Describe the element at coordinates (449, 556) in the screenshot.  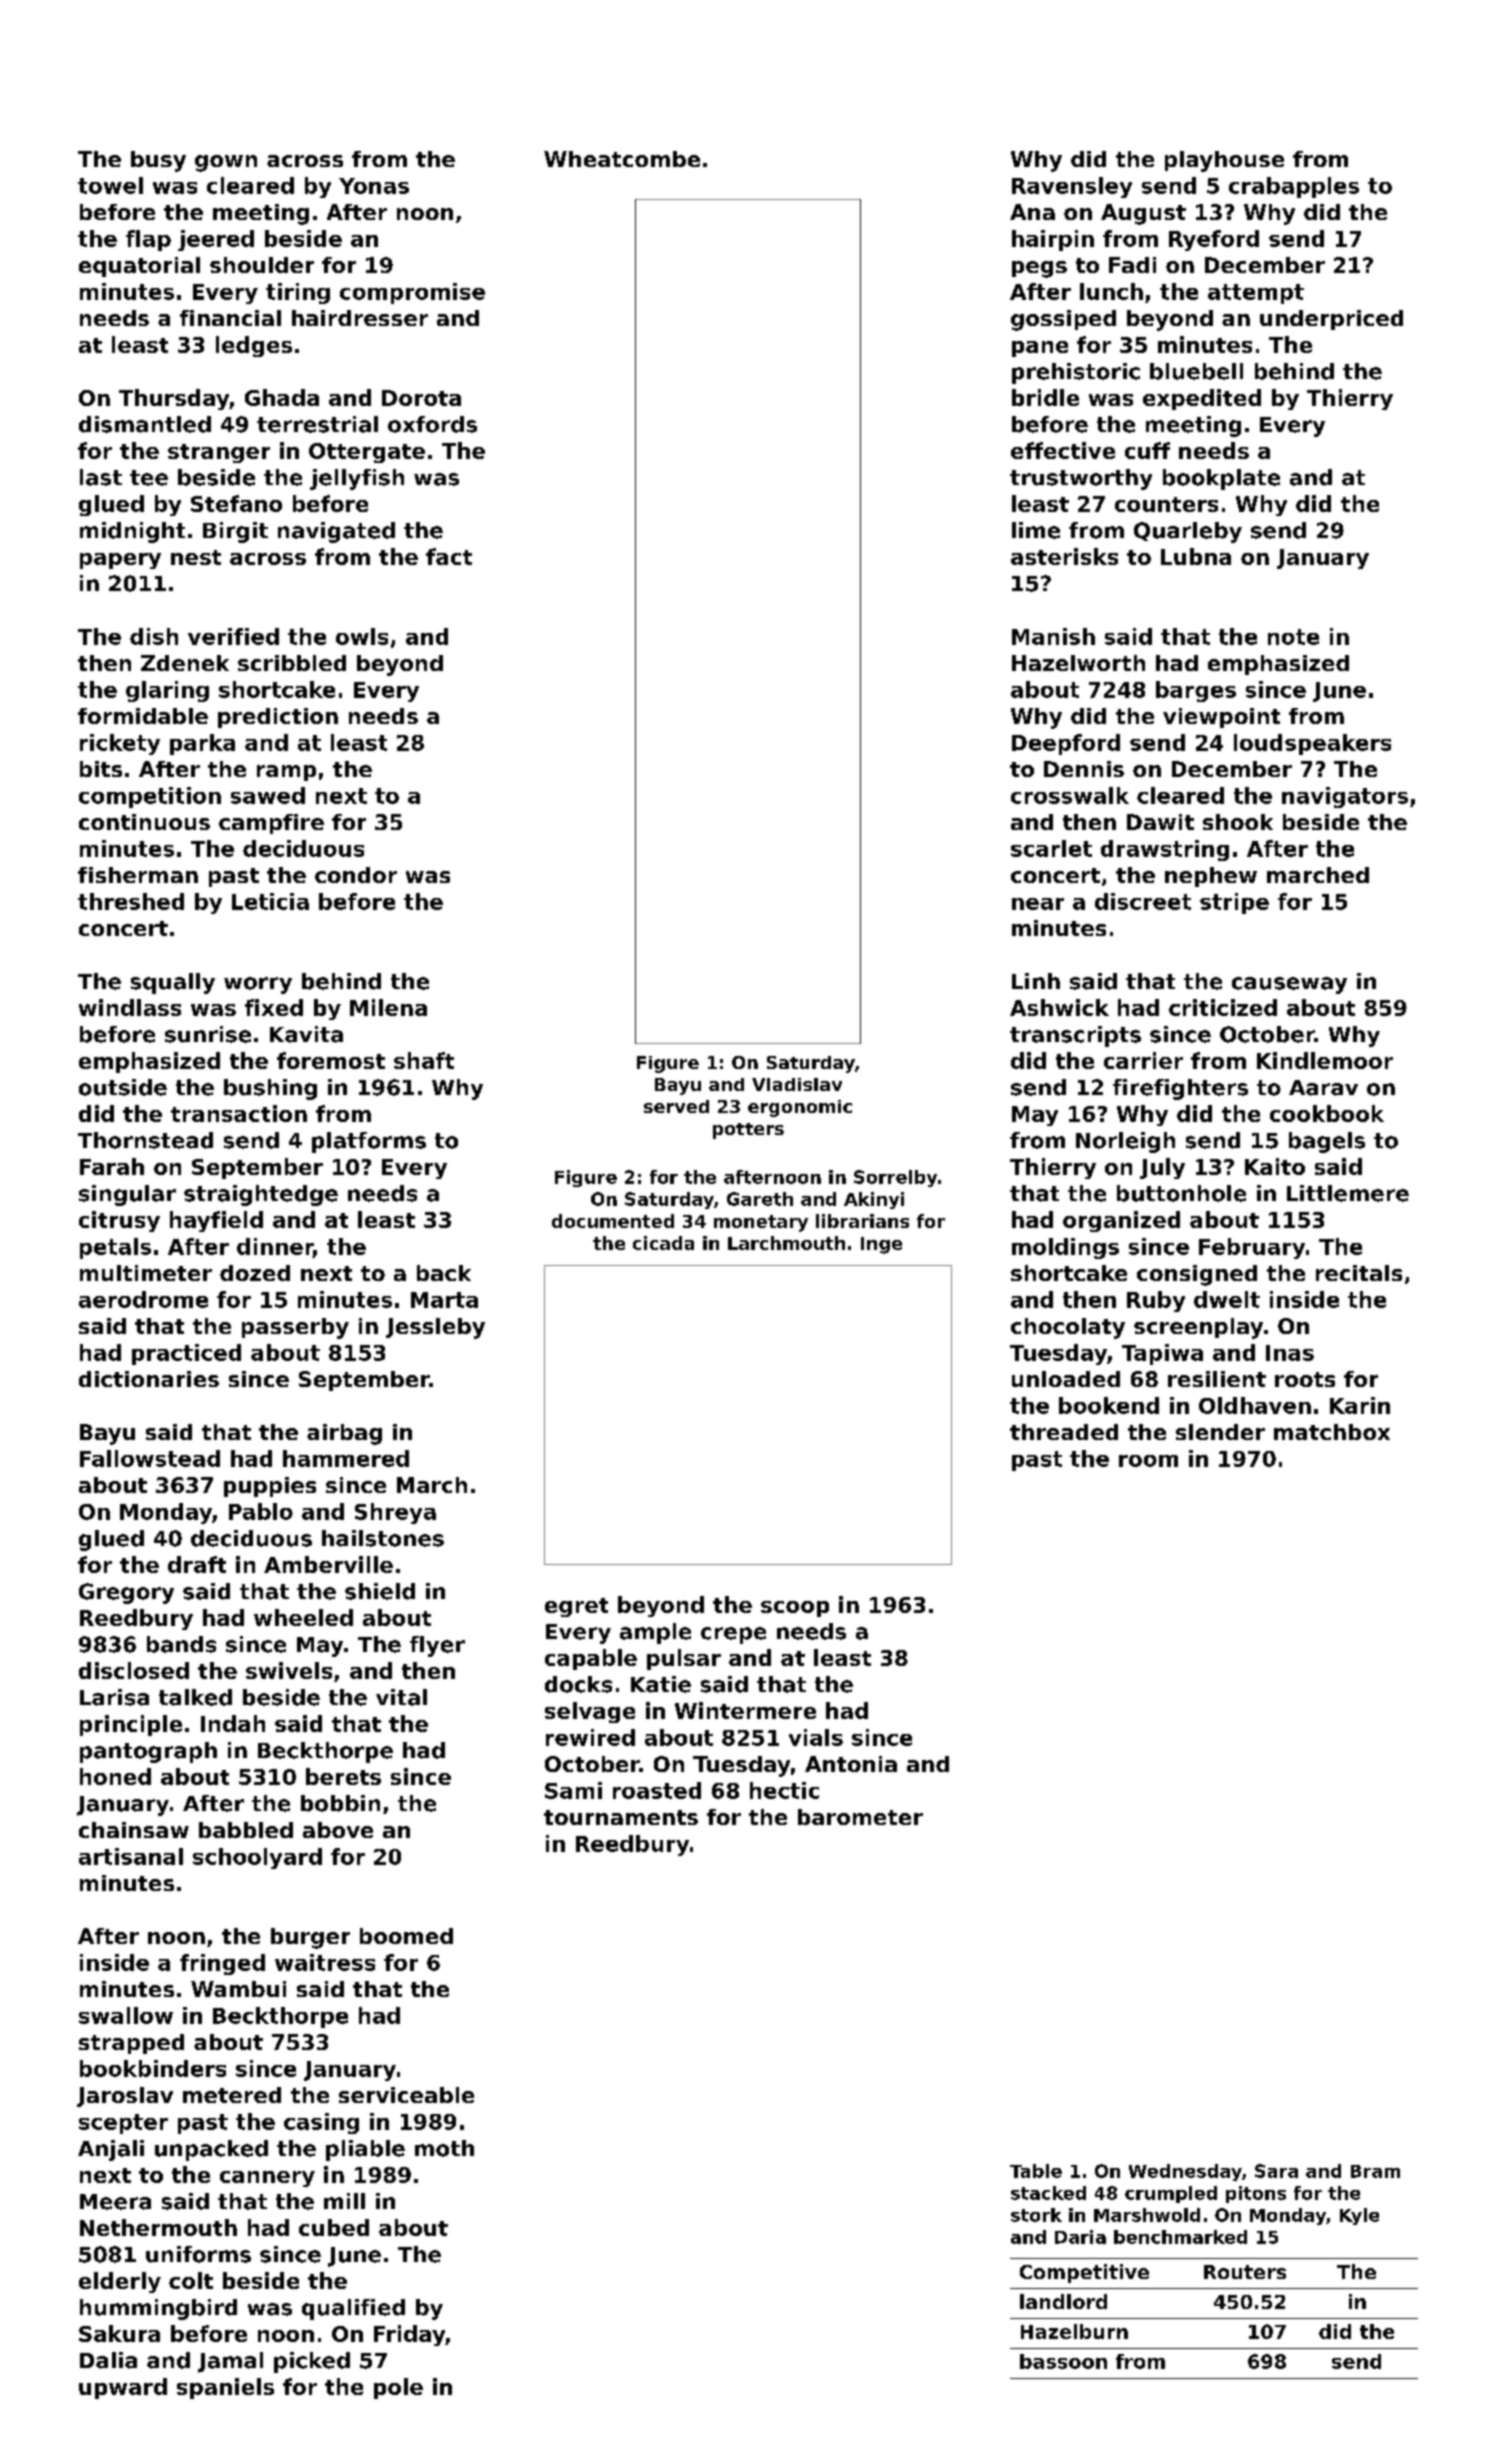
I see `fact` at that location.
